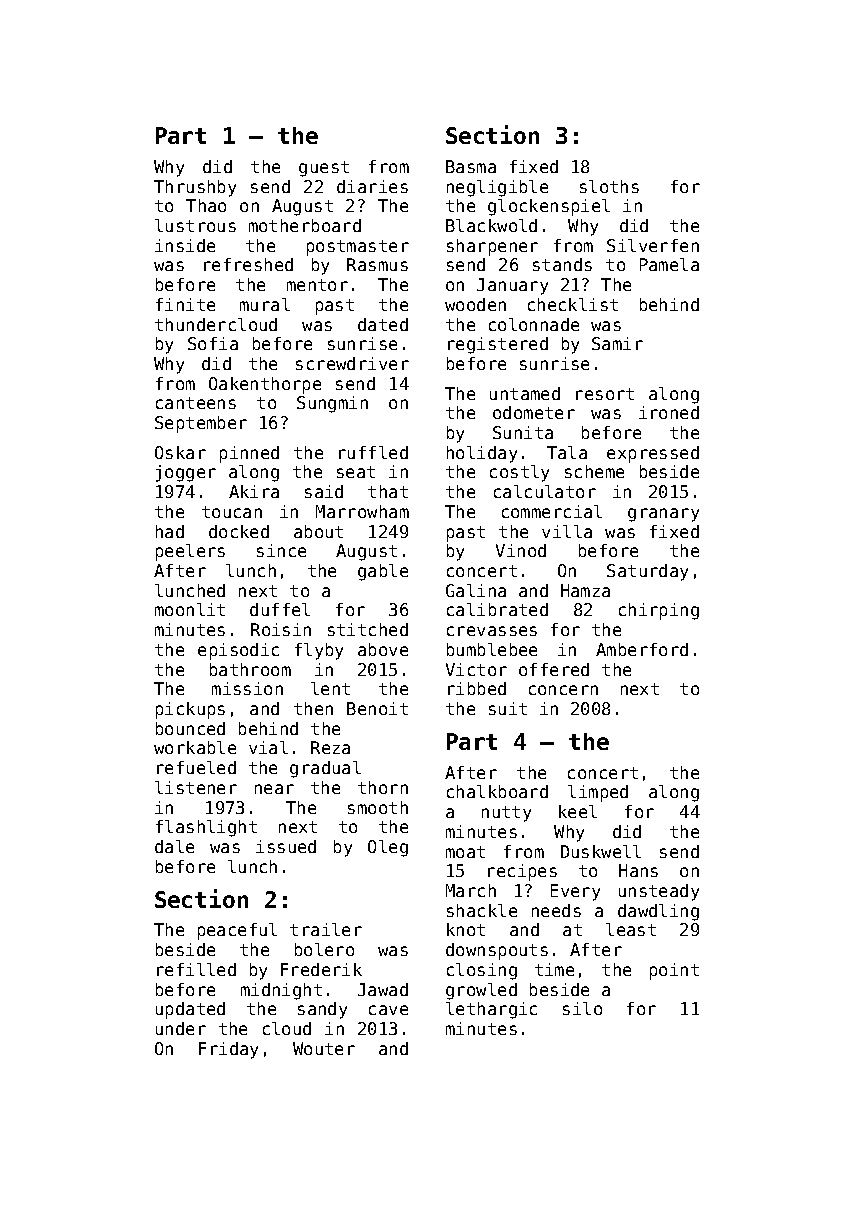 This image has height=1211, width=854. Describe the element at coordinates (471, 166) in the image. I see `Basma` at that location.
